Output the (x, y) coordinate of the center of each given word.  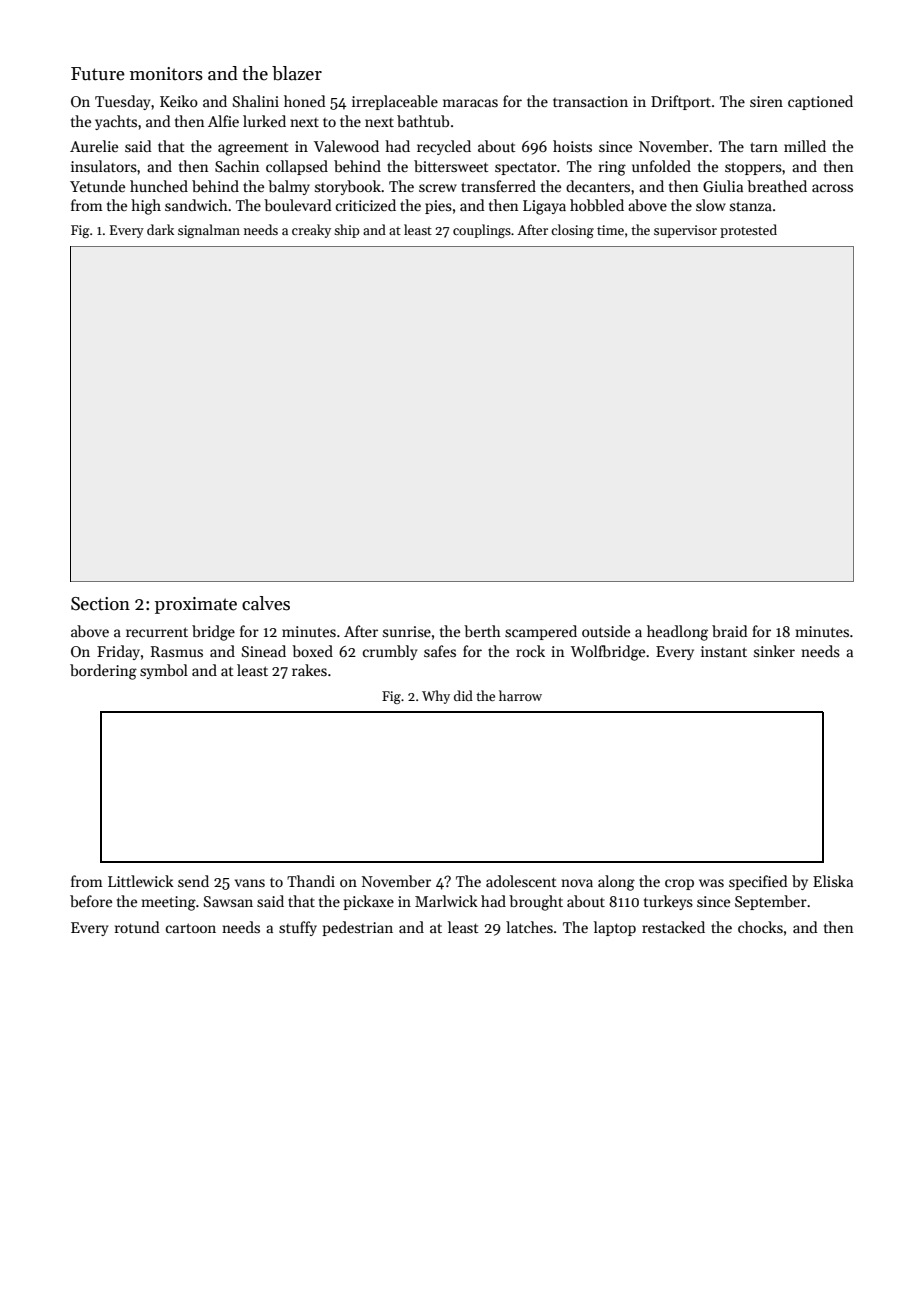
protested (748, 231)
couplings (482, 231)
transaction (590, 101)
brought (536, 903)
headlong (677, 633)
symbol (164, 671)
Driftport (681, 102)
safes (440, 651)
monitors (166, 74)
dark (160, 229)
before (91, 901)
